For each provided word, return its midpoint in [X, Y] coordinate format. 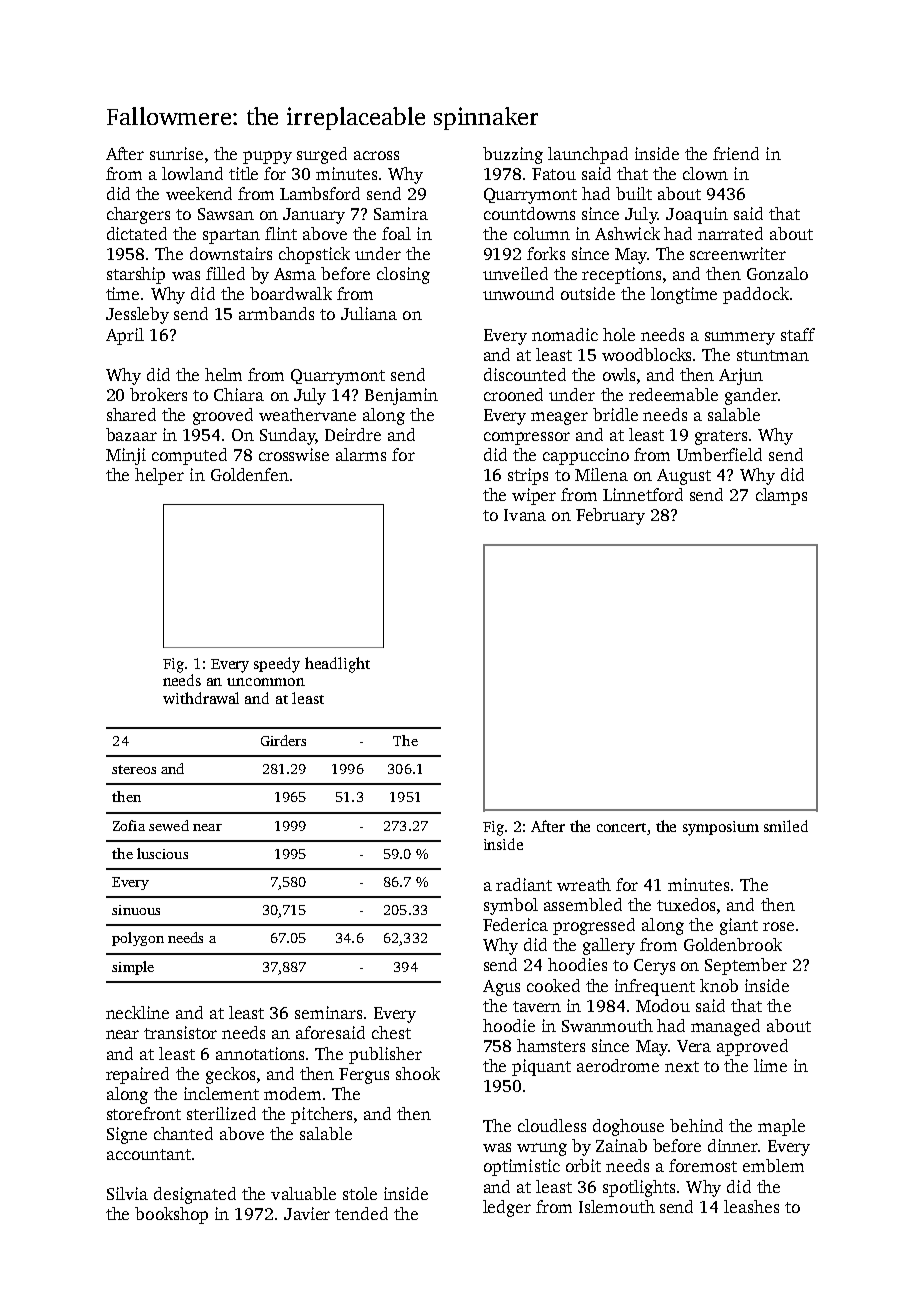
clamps [781, 496]
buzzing [513, 155]
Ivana [525, 515]
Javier [307, 1213]
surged [322, 155]
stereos [134, 769]
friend [736, 153]
